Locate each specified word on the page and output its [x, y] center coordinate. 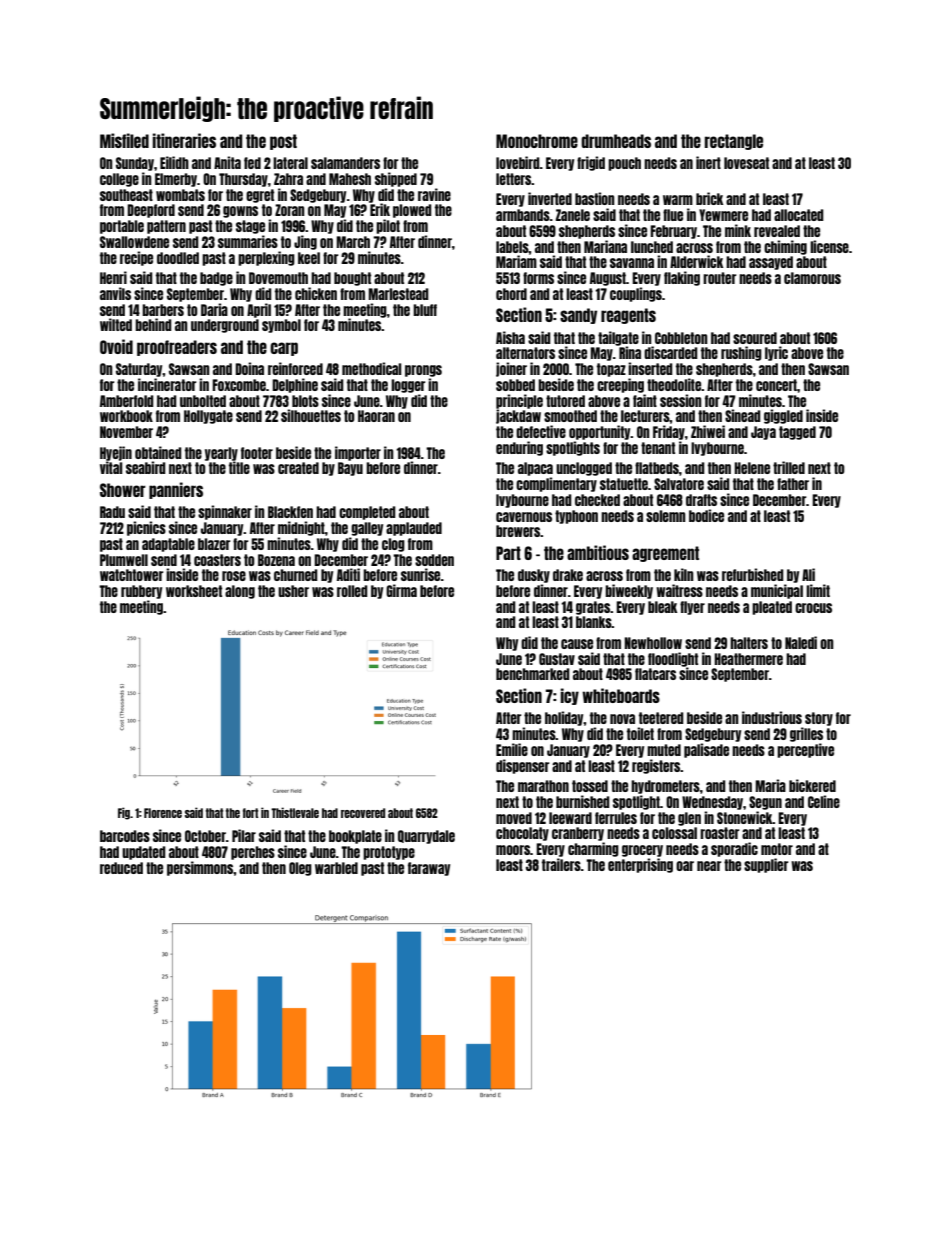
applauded [414, 529]
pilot [388, 226]
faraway [429, 869]
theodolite [674, 384]
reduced [121, 868]
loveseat [746, 163]
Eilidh [174, 162]
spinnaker [225, 512]
